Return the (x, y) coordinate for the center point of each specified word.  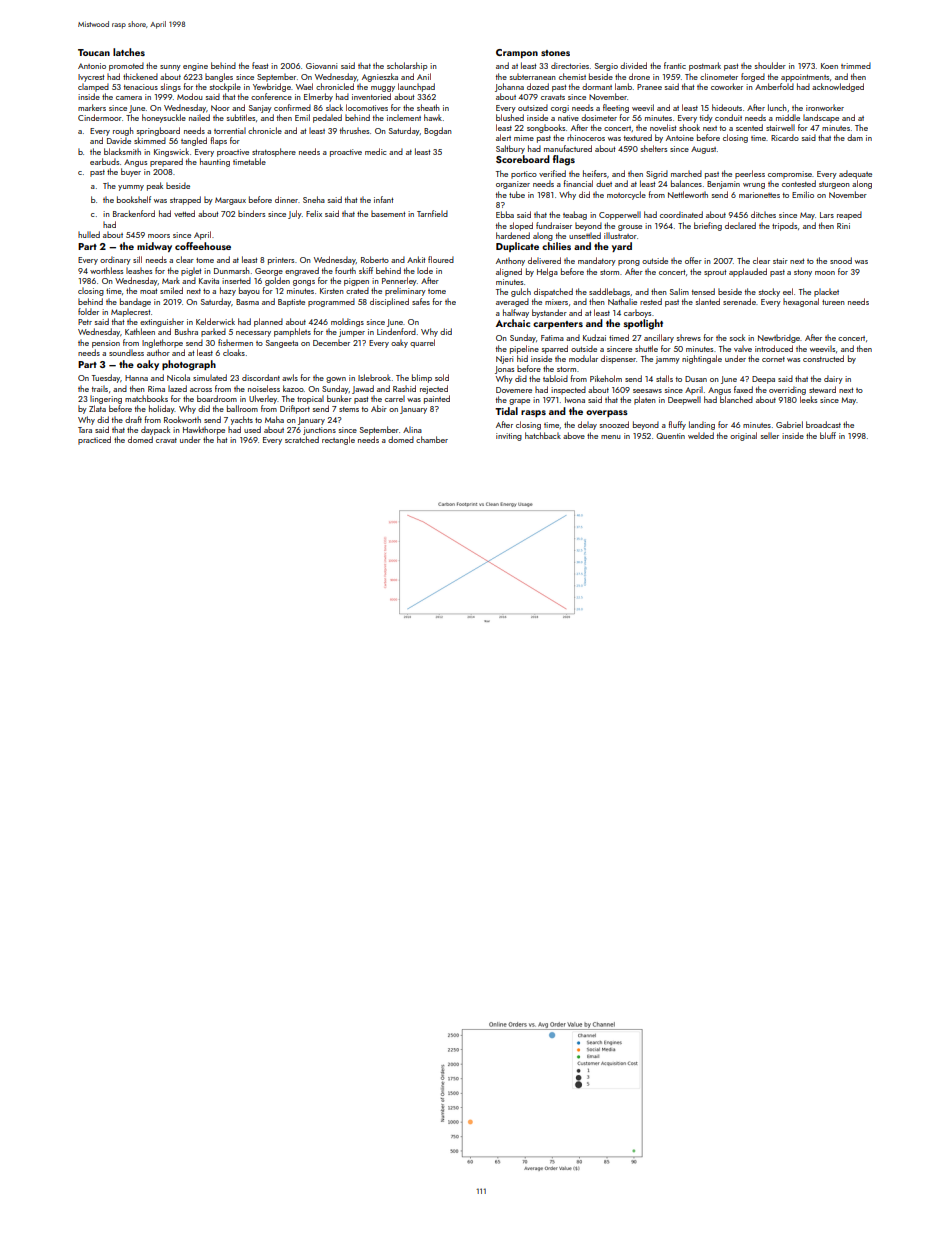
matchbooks (146, 398)
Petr (85, 322)
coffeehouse (203, 246)
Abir (379, 408)
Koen (829, 66)
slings (171, 87)
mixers (556, 302)
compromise (790, 175)
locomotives (367, 107)
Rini (843, 226)
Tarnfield (432, 213)
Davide (119, 140)
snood (841, 260)
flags (564, 160)
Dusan (696, 379)
